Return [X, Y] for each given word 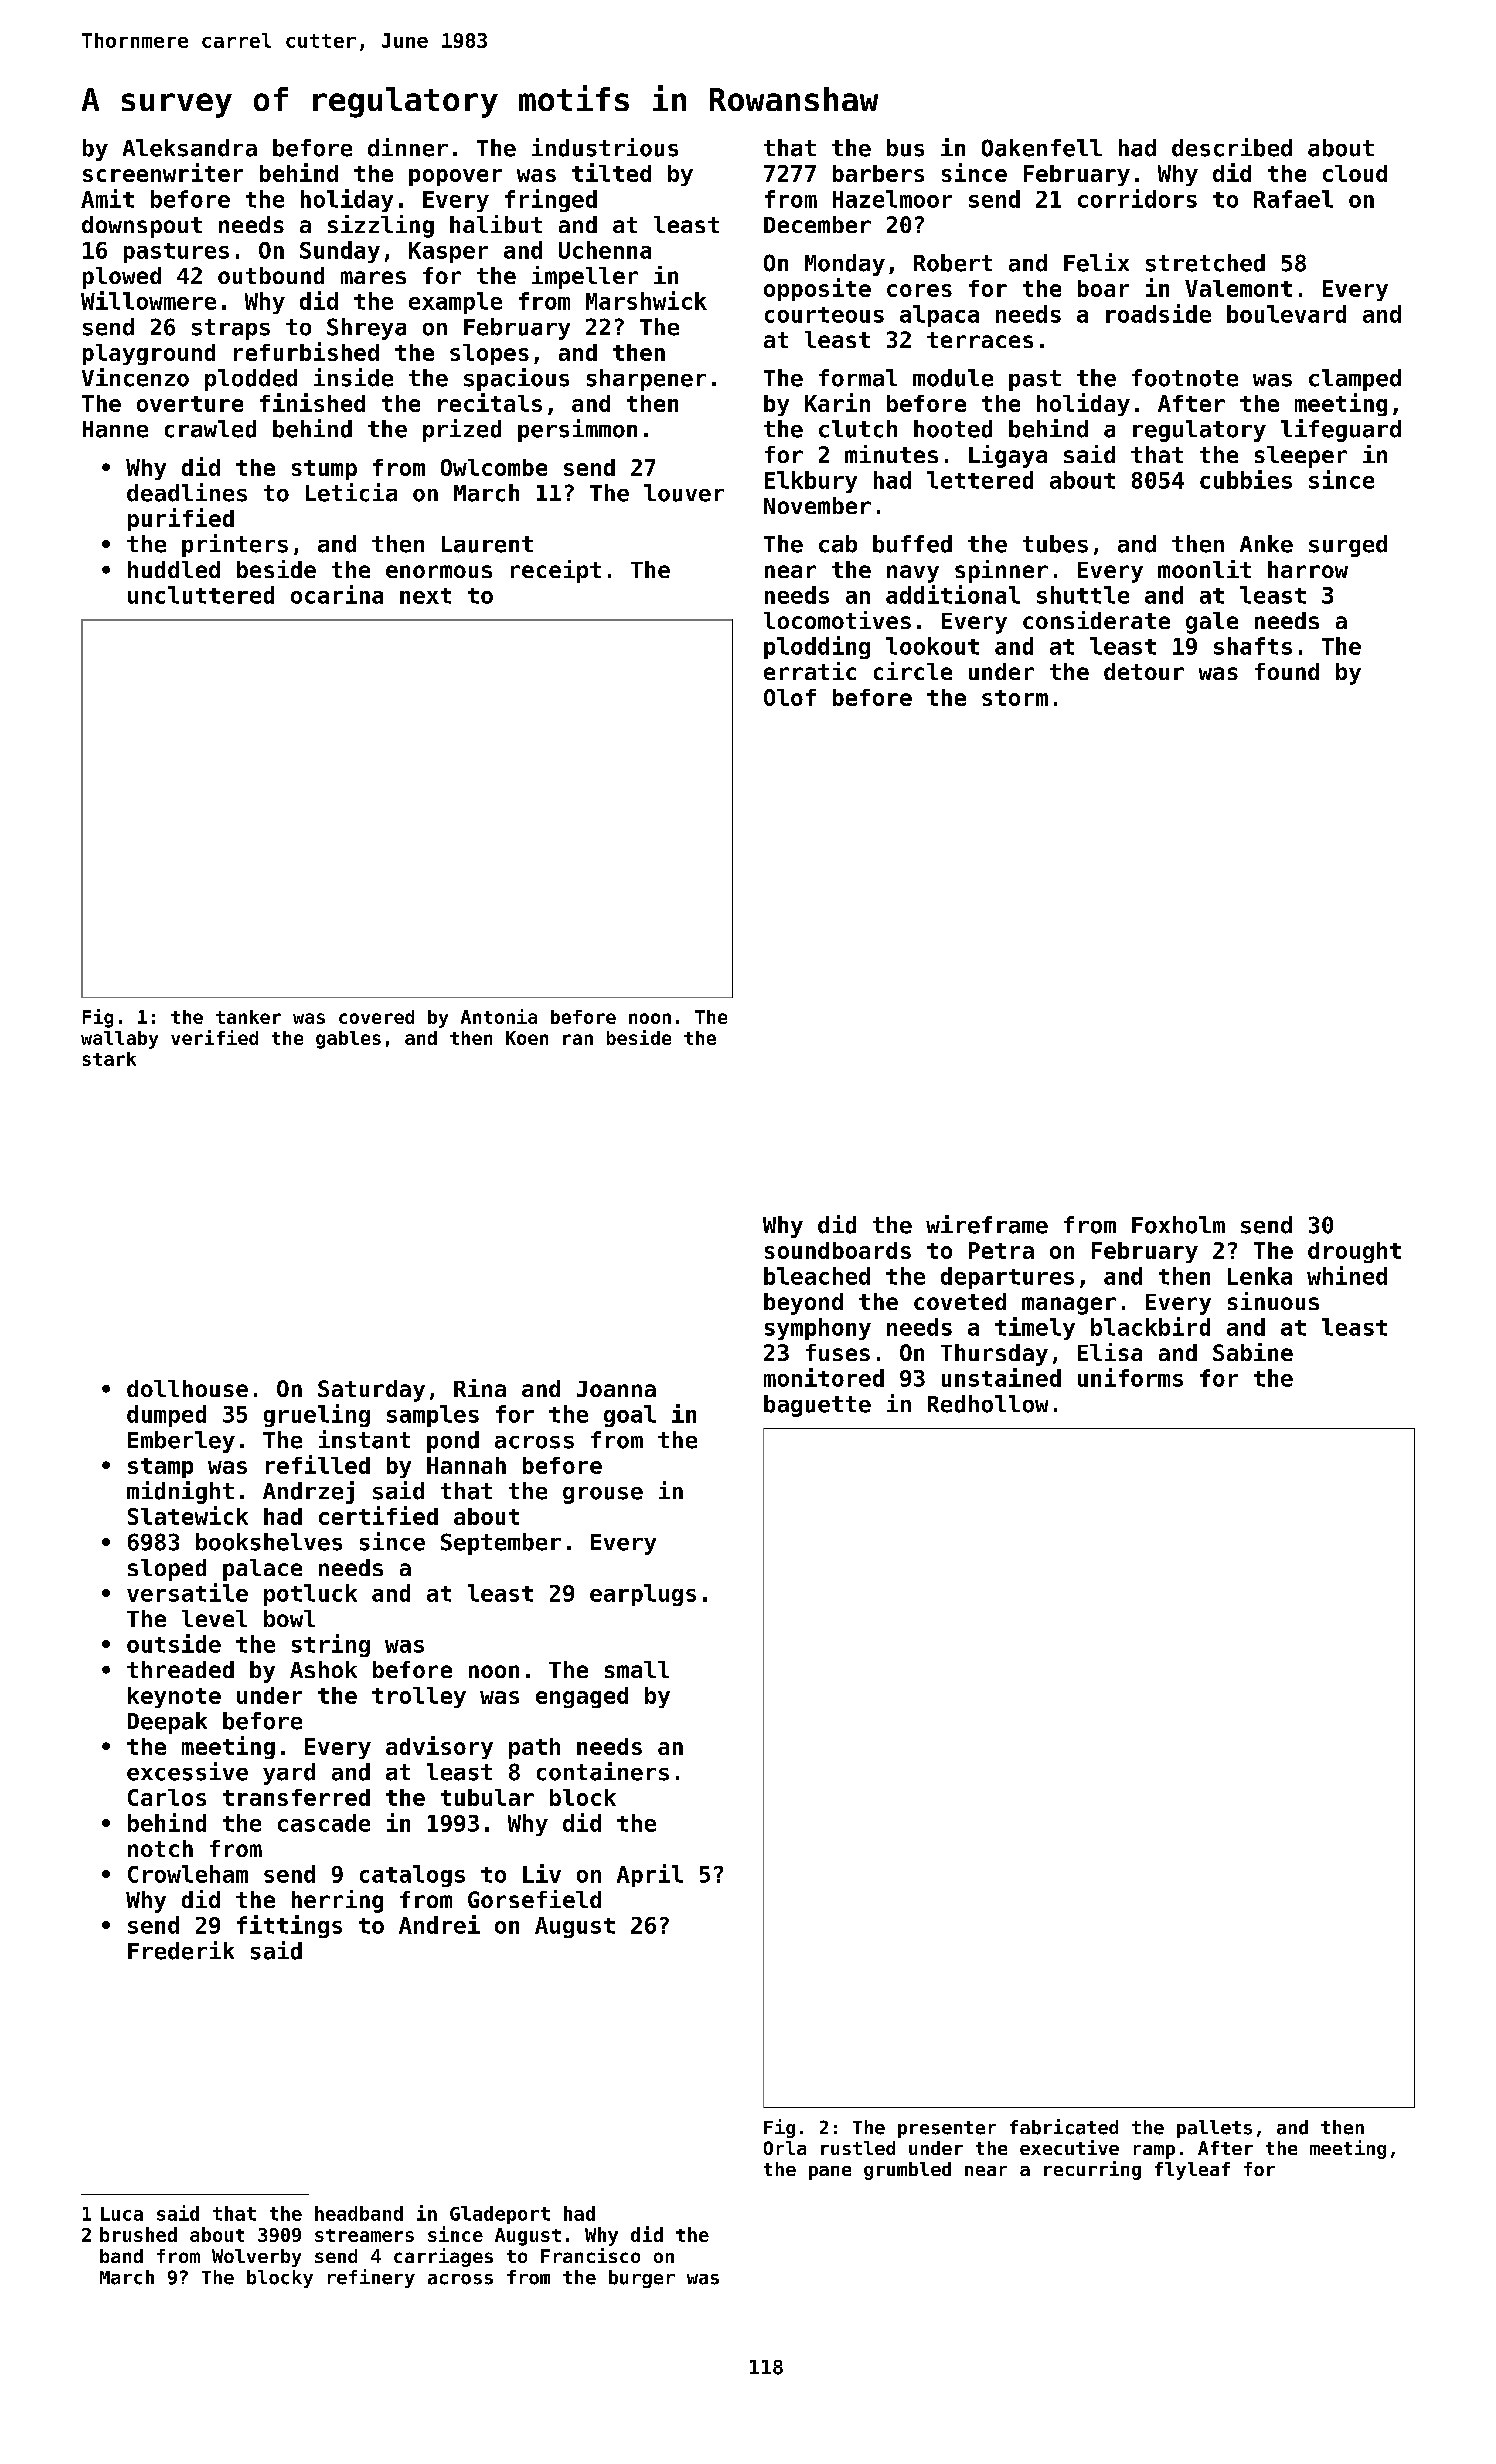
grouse [603, 1495]
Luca [122, 2214]
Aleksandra [190, 148]
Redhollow [988, 1404]
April [650, 1875]
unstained [1001, 1377]
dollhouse [187, 1388]
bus [905, 148]
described [1232, 147]
